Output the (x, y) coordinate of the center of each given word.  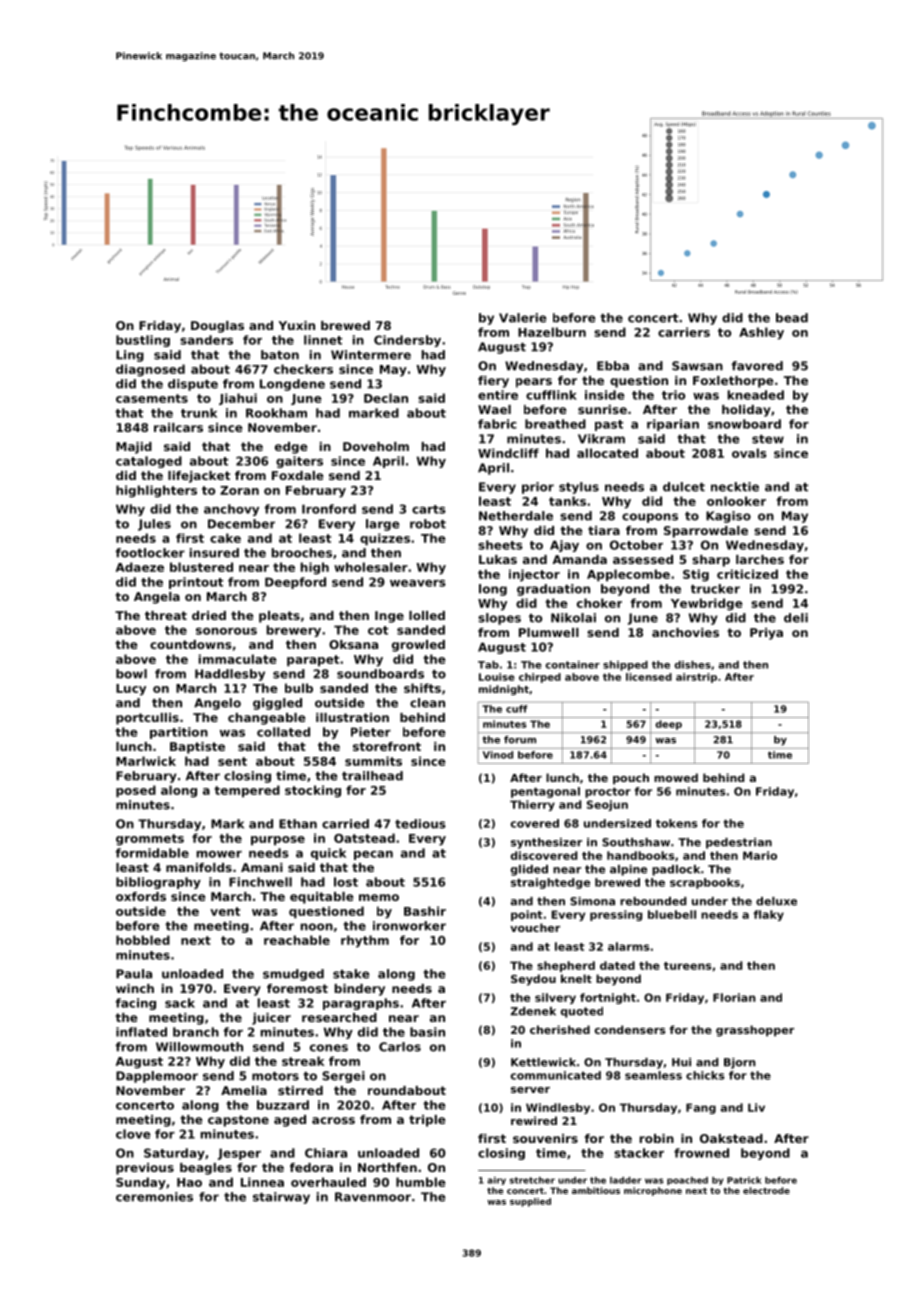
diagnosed (150, 370)
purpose (278, 841)
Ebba (613, 366)
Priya (766, 634)
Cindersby (407, 341)
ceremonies (154, 1197)
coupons (650, 518)
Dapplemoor (157, 1077)
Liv (756, 1107)
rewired (534, 1120)
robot (428, 524)
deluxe (776, 901)
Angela (157, 598)
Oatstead (364, 838)
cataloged (149, 462)
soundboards (380, 674)
